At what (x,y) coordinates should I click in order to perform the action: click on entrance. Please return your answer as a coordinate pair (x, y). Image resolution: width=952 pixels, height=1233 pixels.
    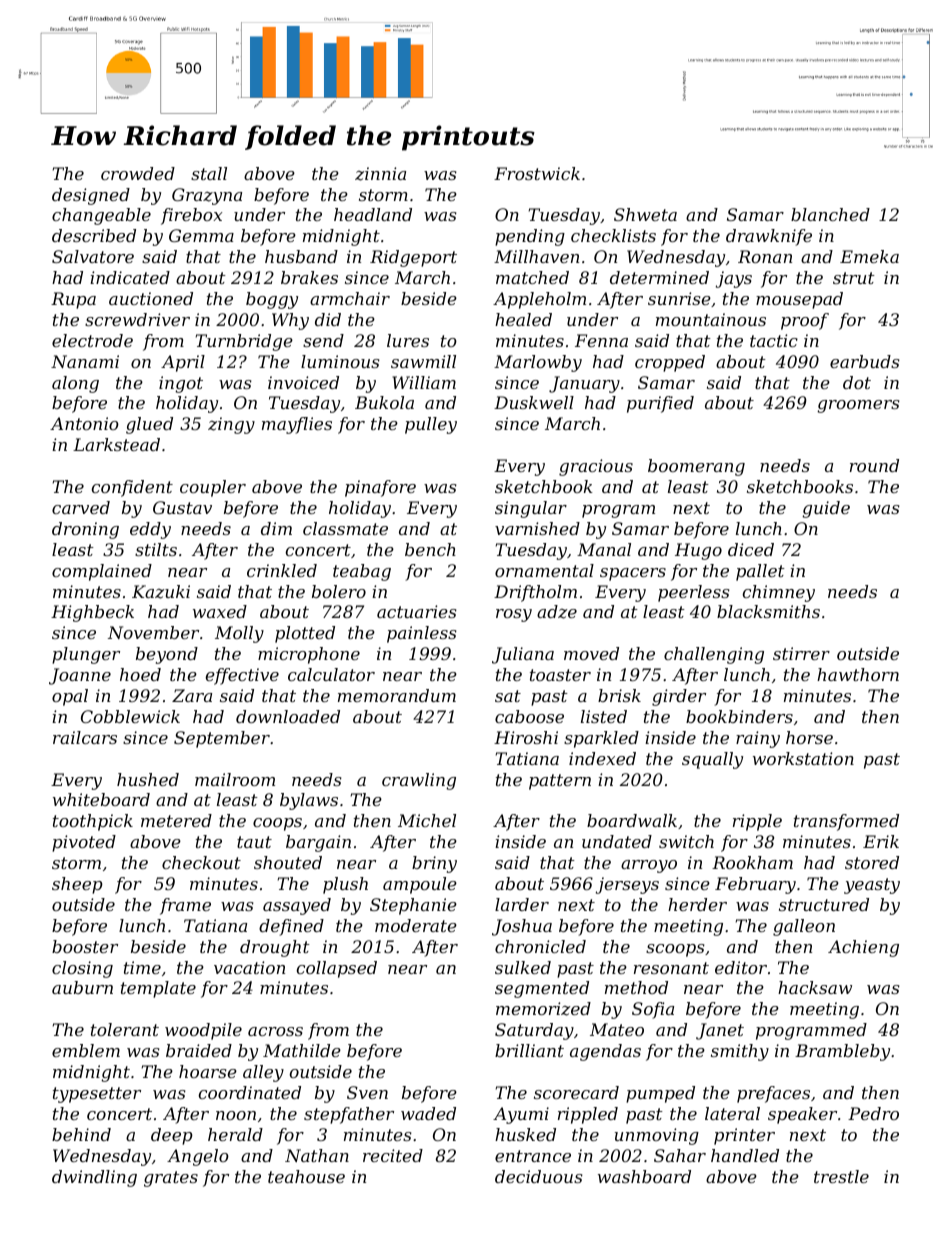
    Looking at the image, I should click on (533, 1156).
